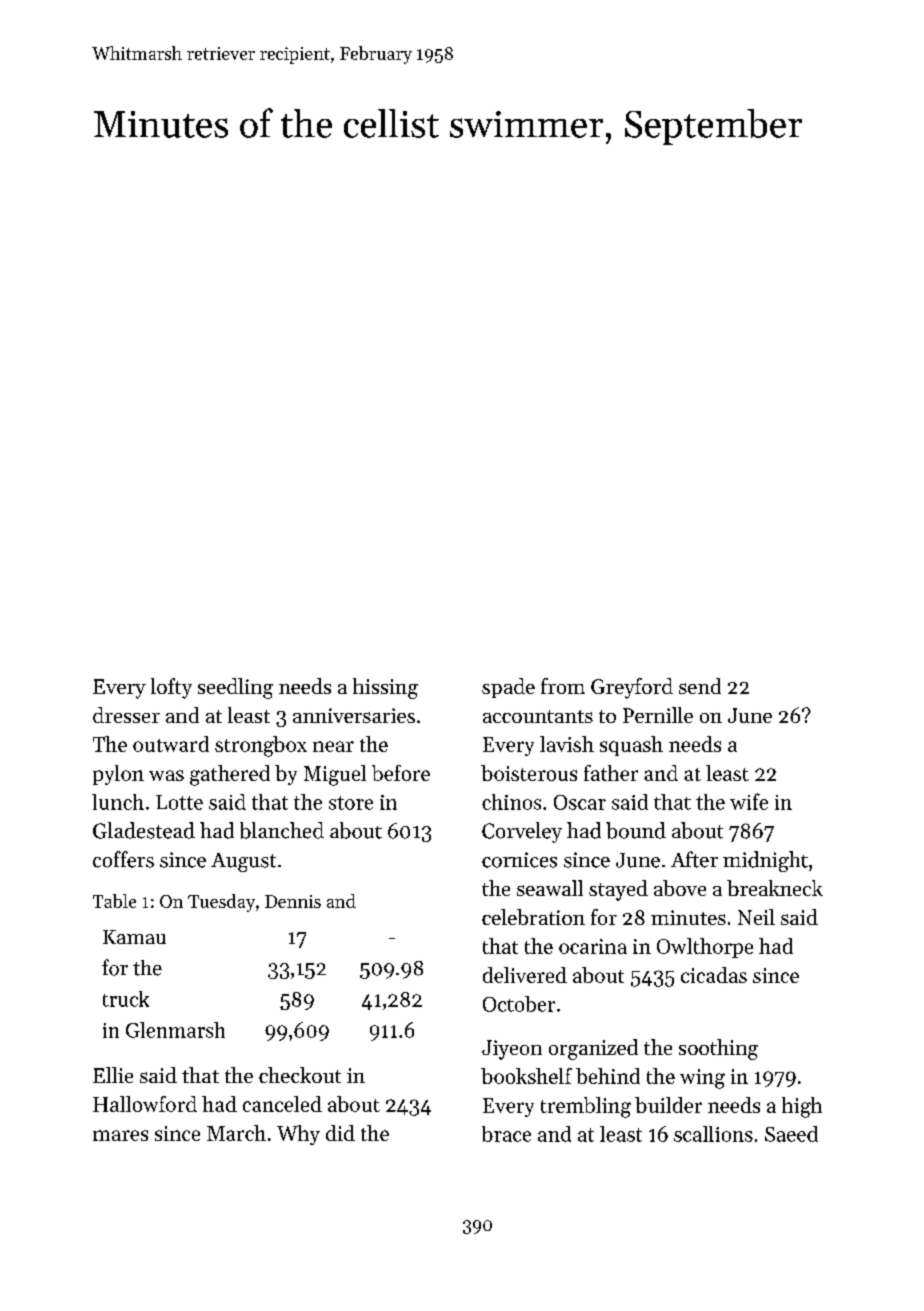  What do you see at coordinates (700, 686) in the screenshot?
I see `send` at bounding box center [700, 686].
